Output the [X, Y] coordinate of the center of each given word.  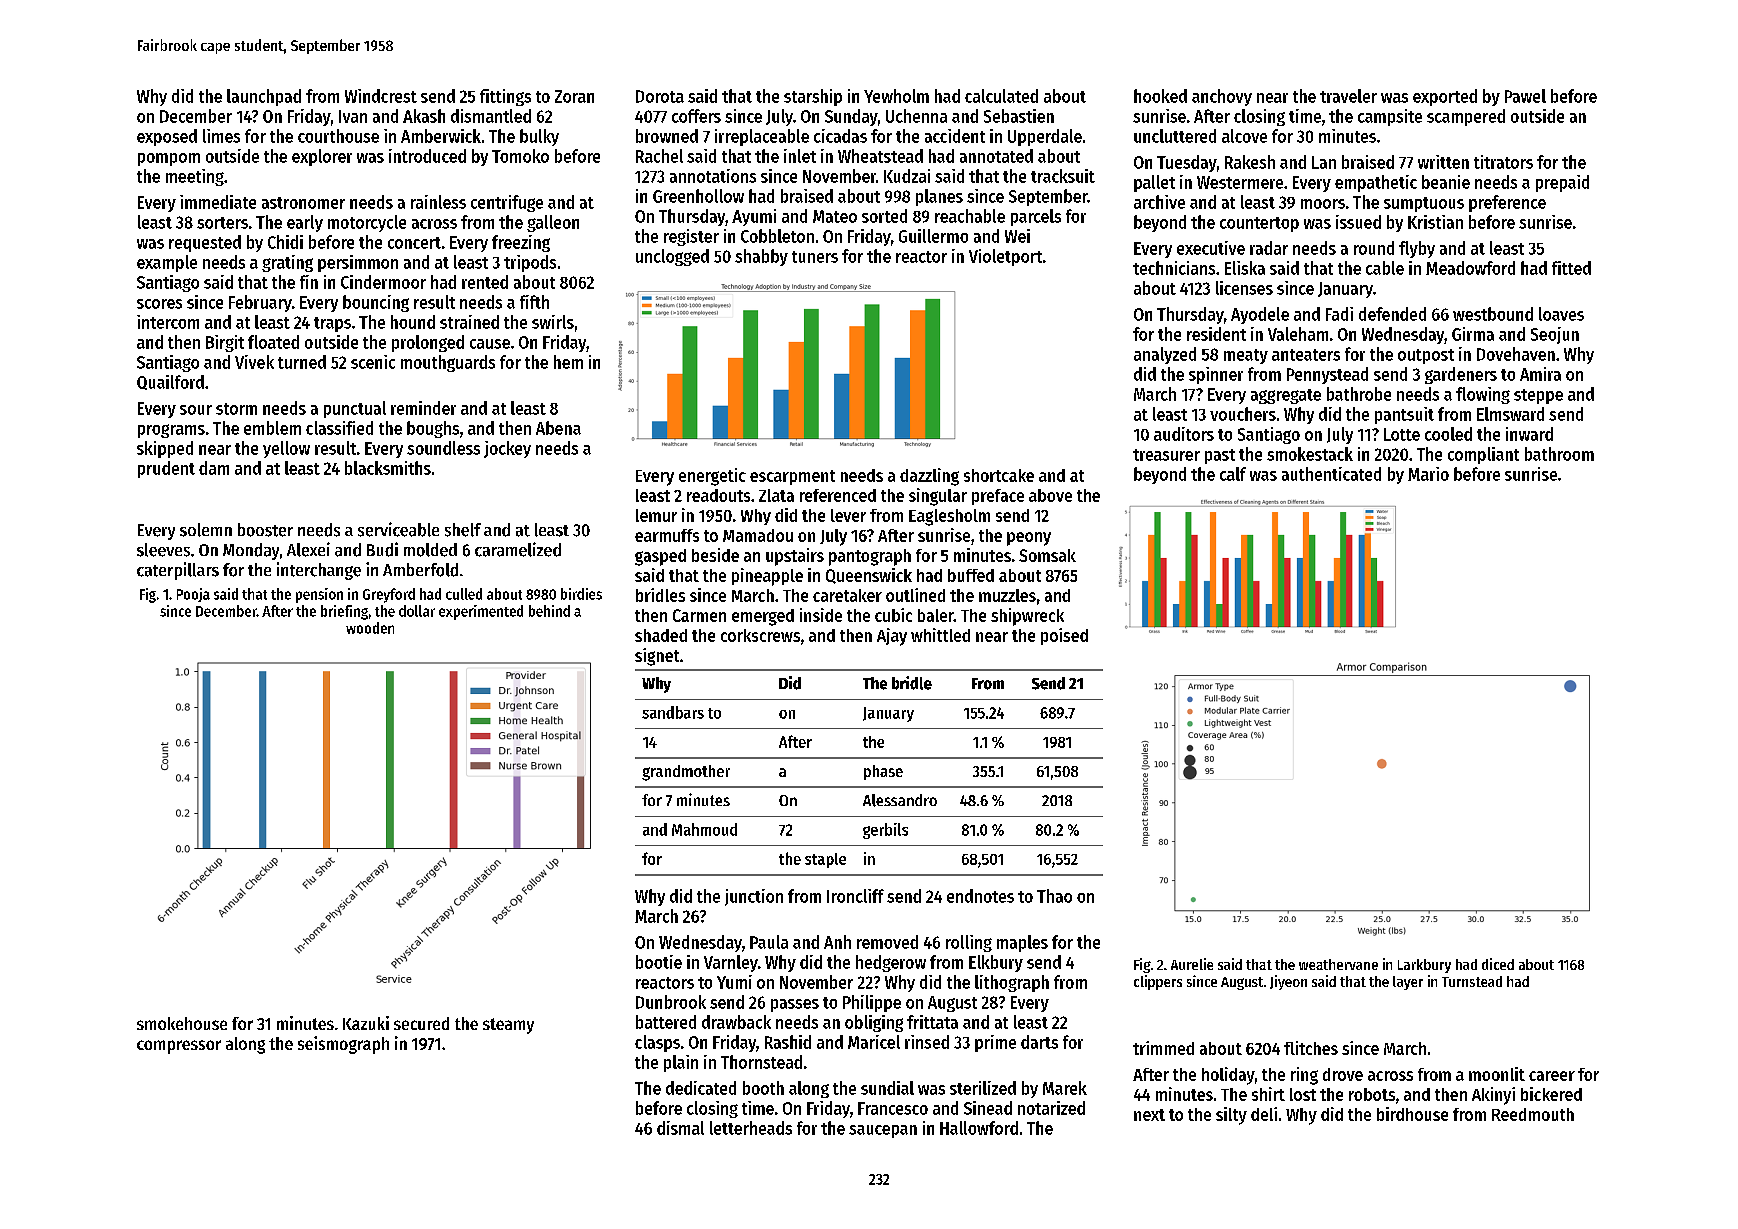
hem [568, 362]
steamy [508, 1026]
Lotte [1402, 434]
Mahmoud [704, 829]
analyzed [1165, 355]
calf [1233, 474]
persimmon [358, 263]
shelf [463, 530]
